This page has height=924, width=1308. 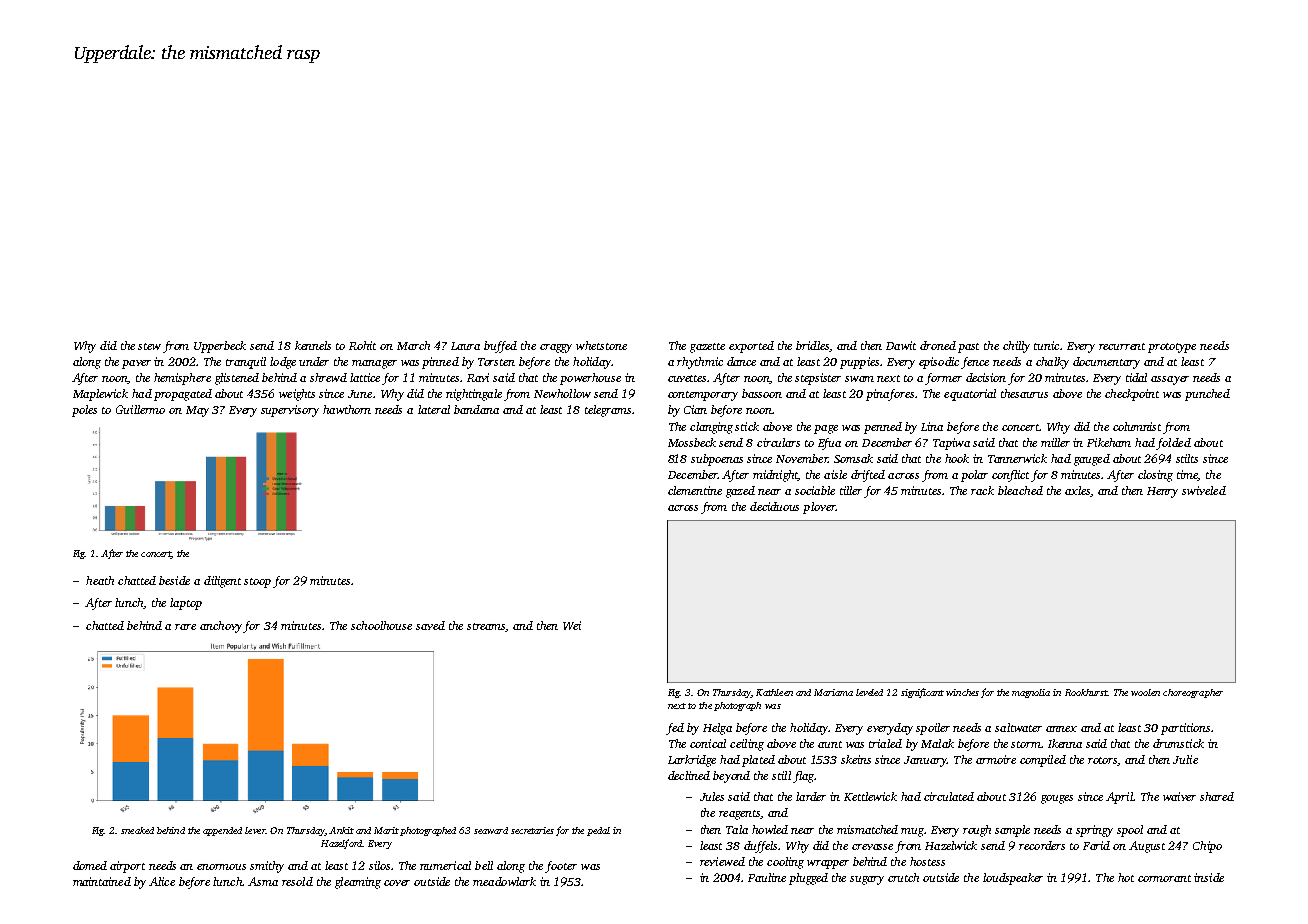 I want to click on annex, so click(x=1061, y=729).
